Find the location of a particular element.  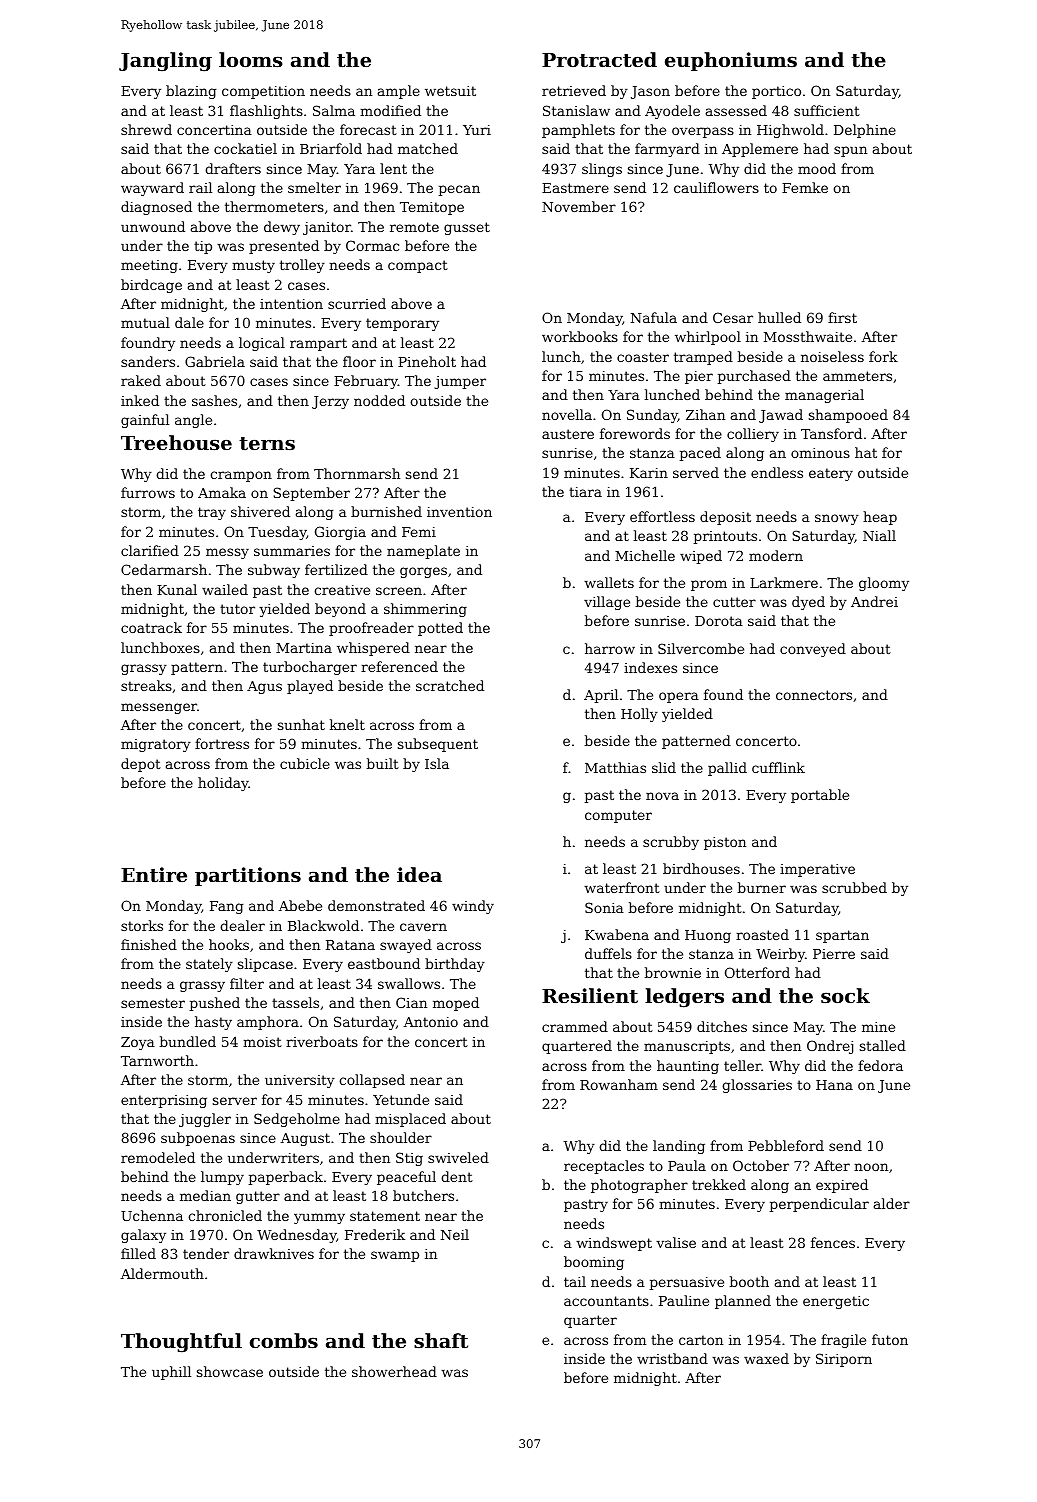

coatrack is located at coordinates (151, 627).
